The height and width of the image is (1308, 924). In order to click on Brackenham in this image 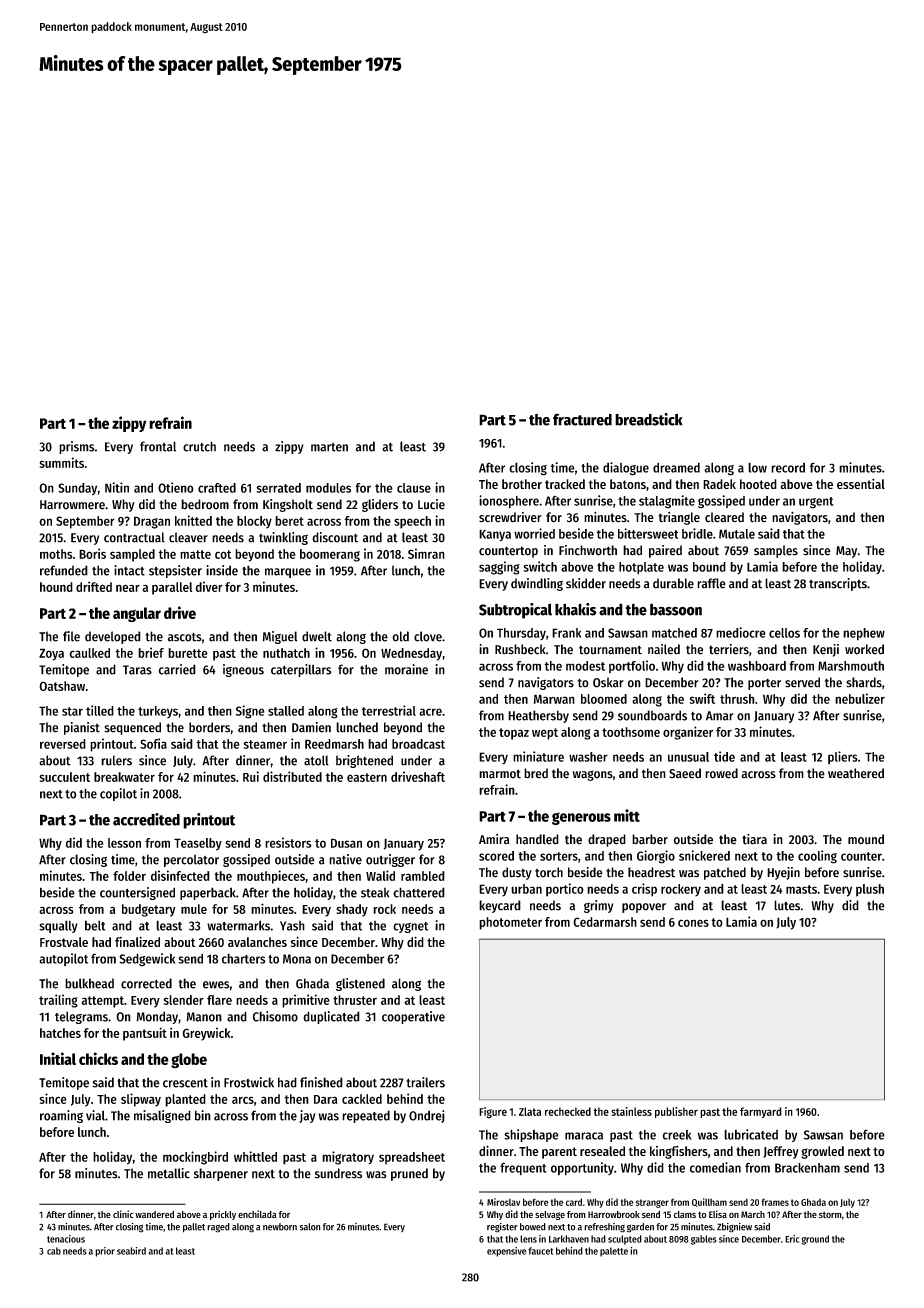, I will do `click(807, 1168)`.
